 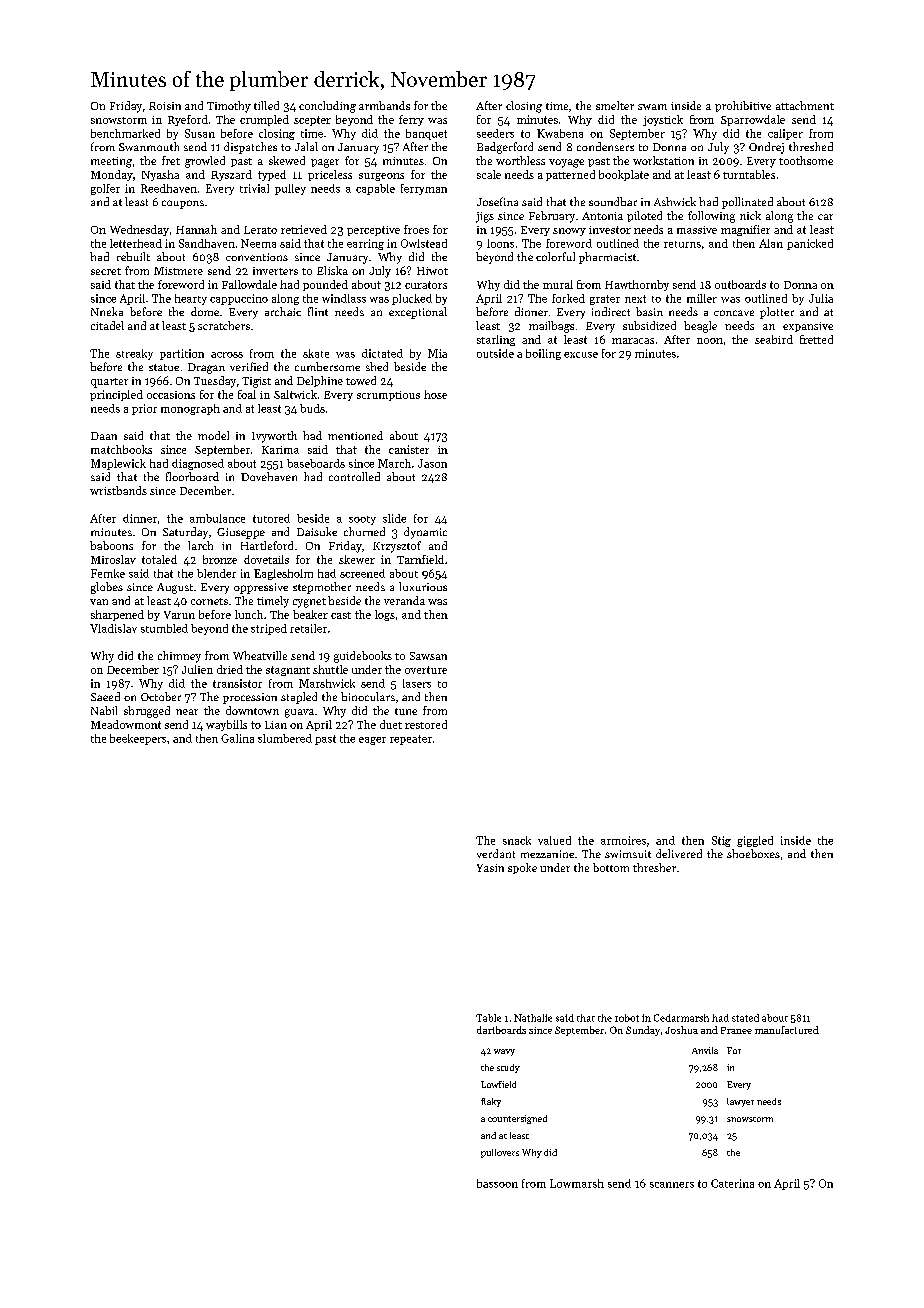 What do you see at coordinates (231, 175) in the screenshot?
I see `Ryszard` at bounding box center [231, 175].
